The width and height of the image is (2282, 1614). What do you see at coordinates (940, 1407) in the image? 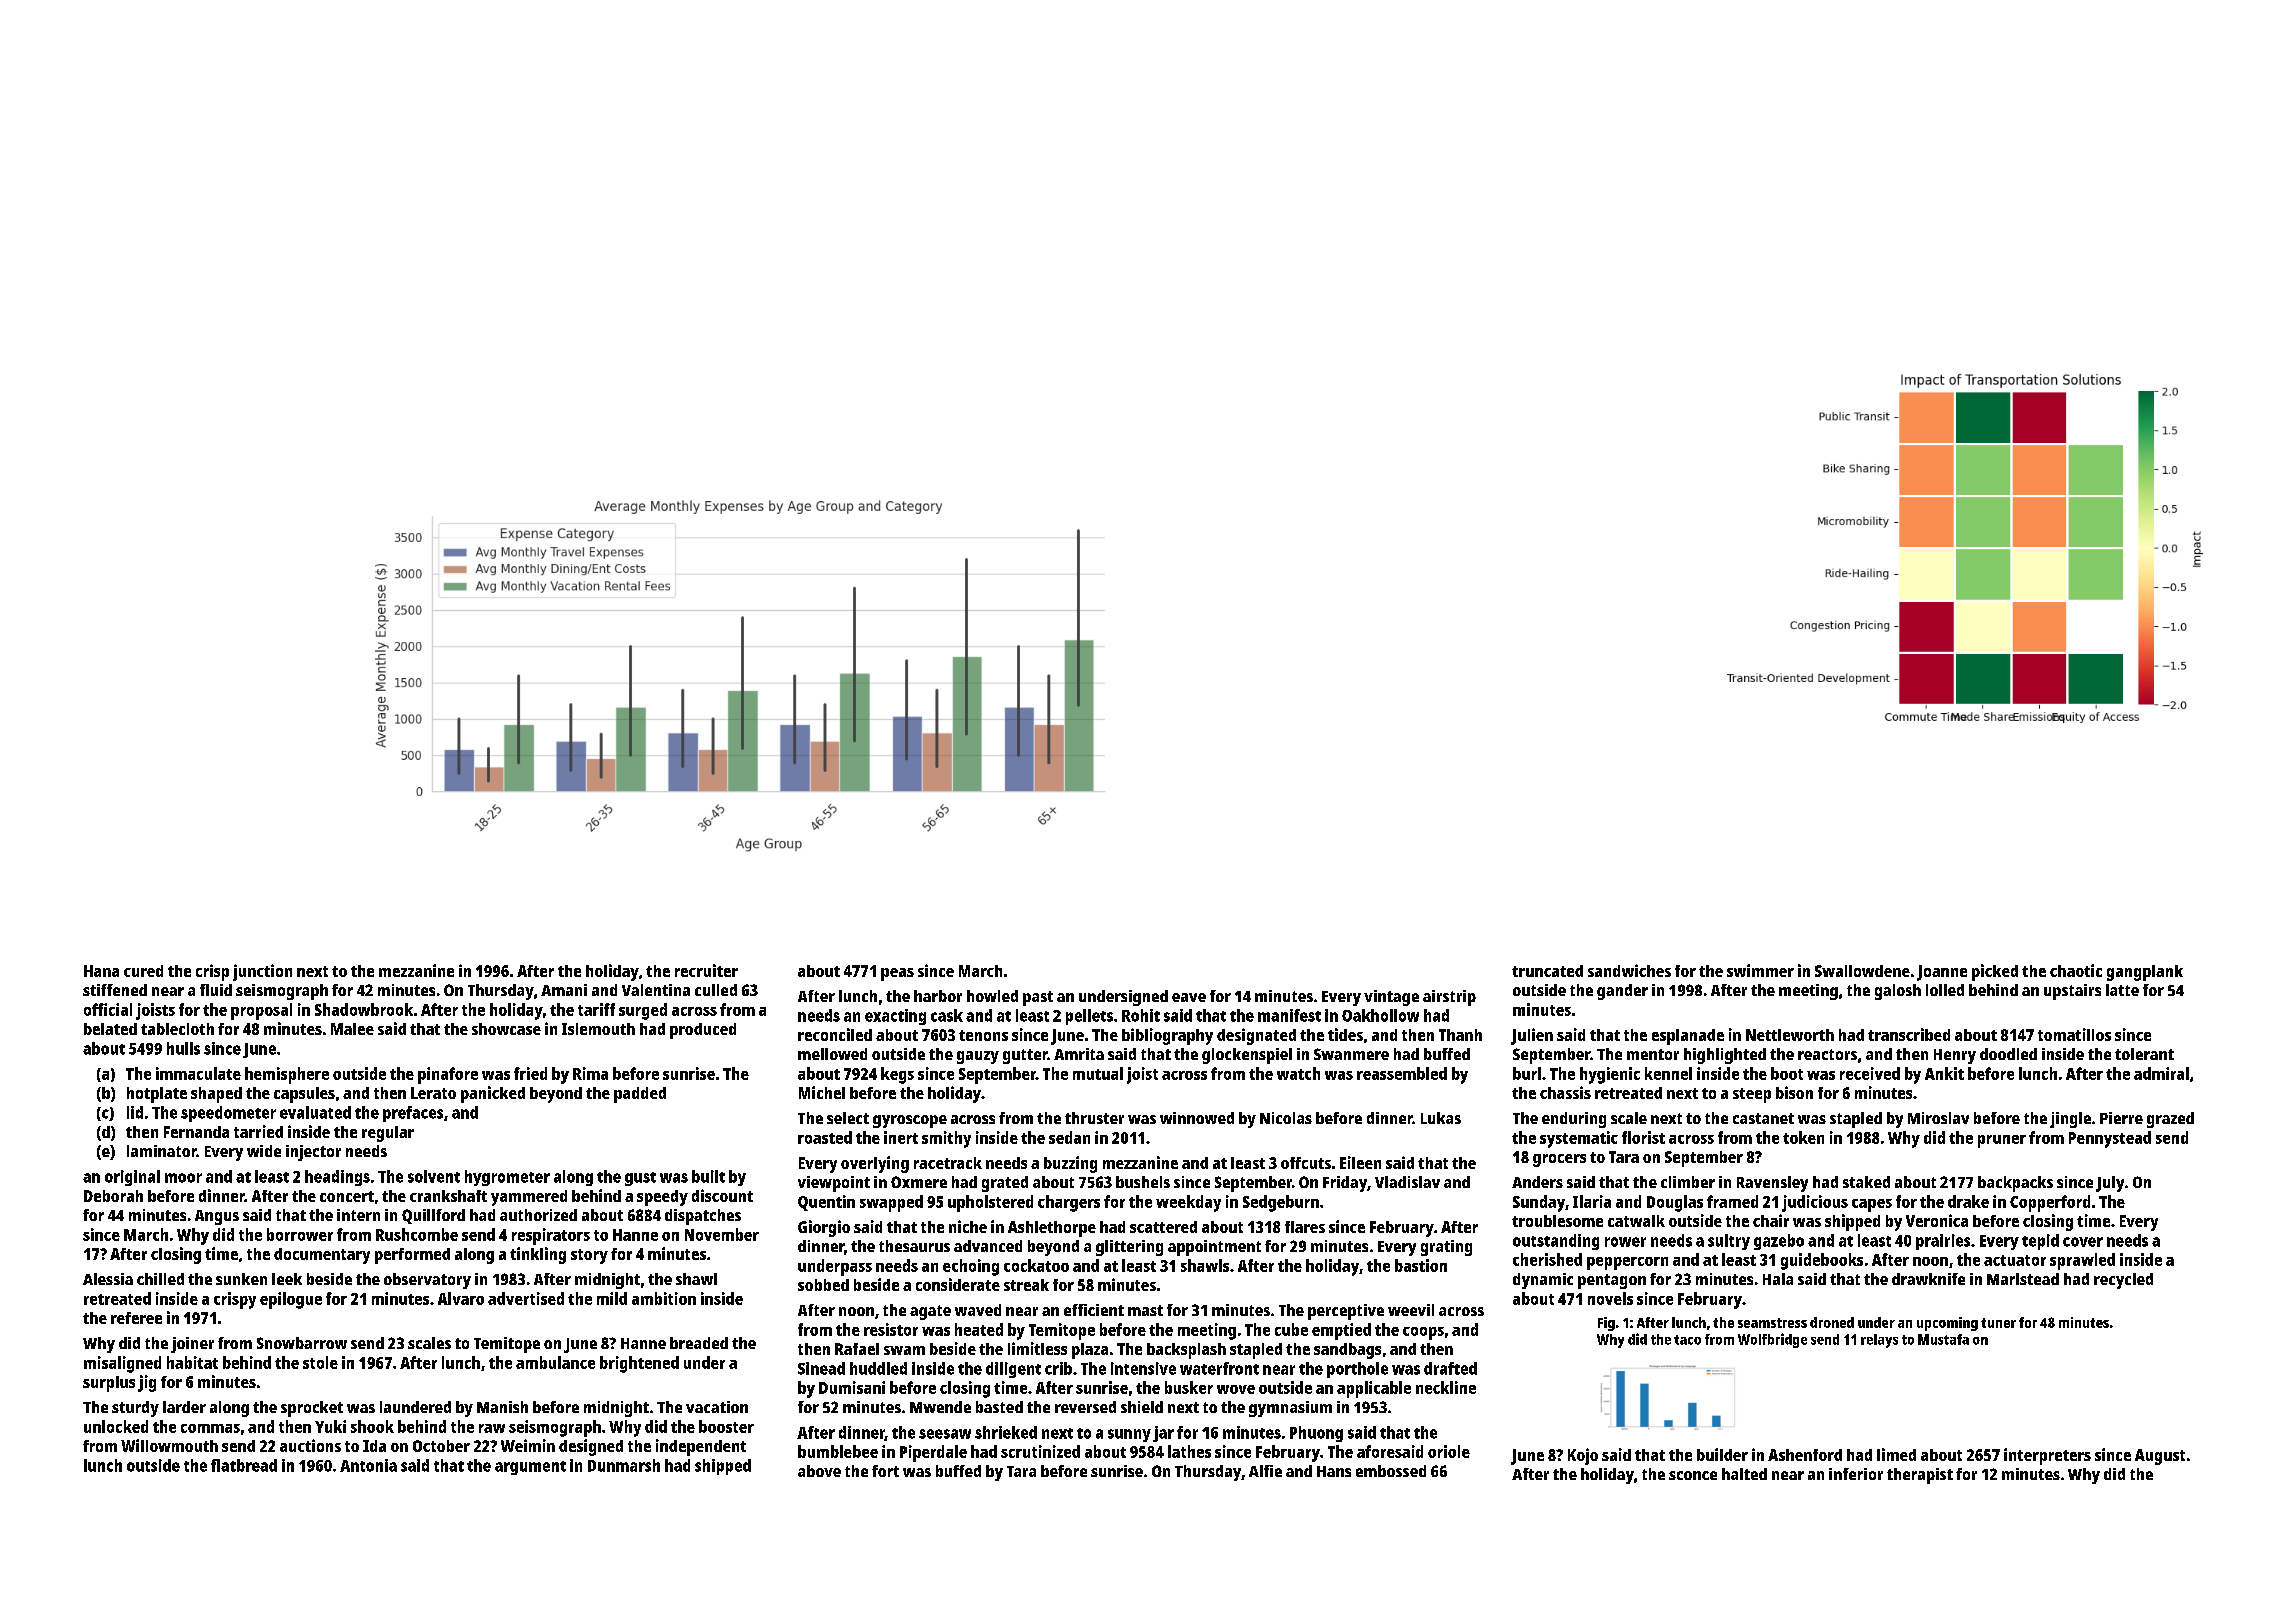
I see `Mwende` at bounding box center [940, 1407].
